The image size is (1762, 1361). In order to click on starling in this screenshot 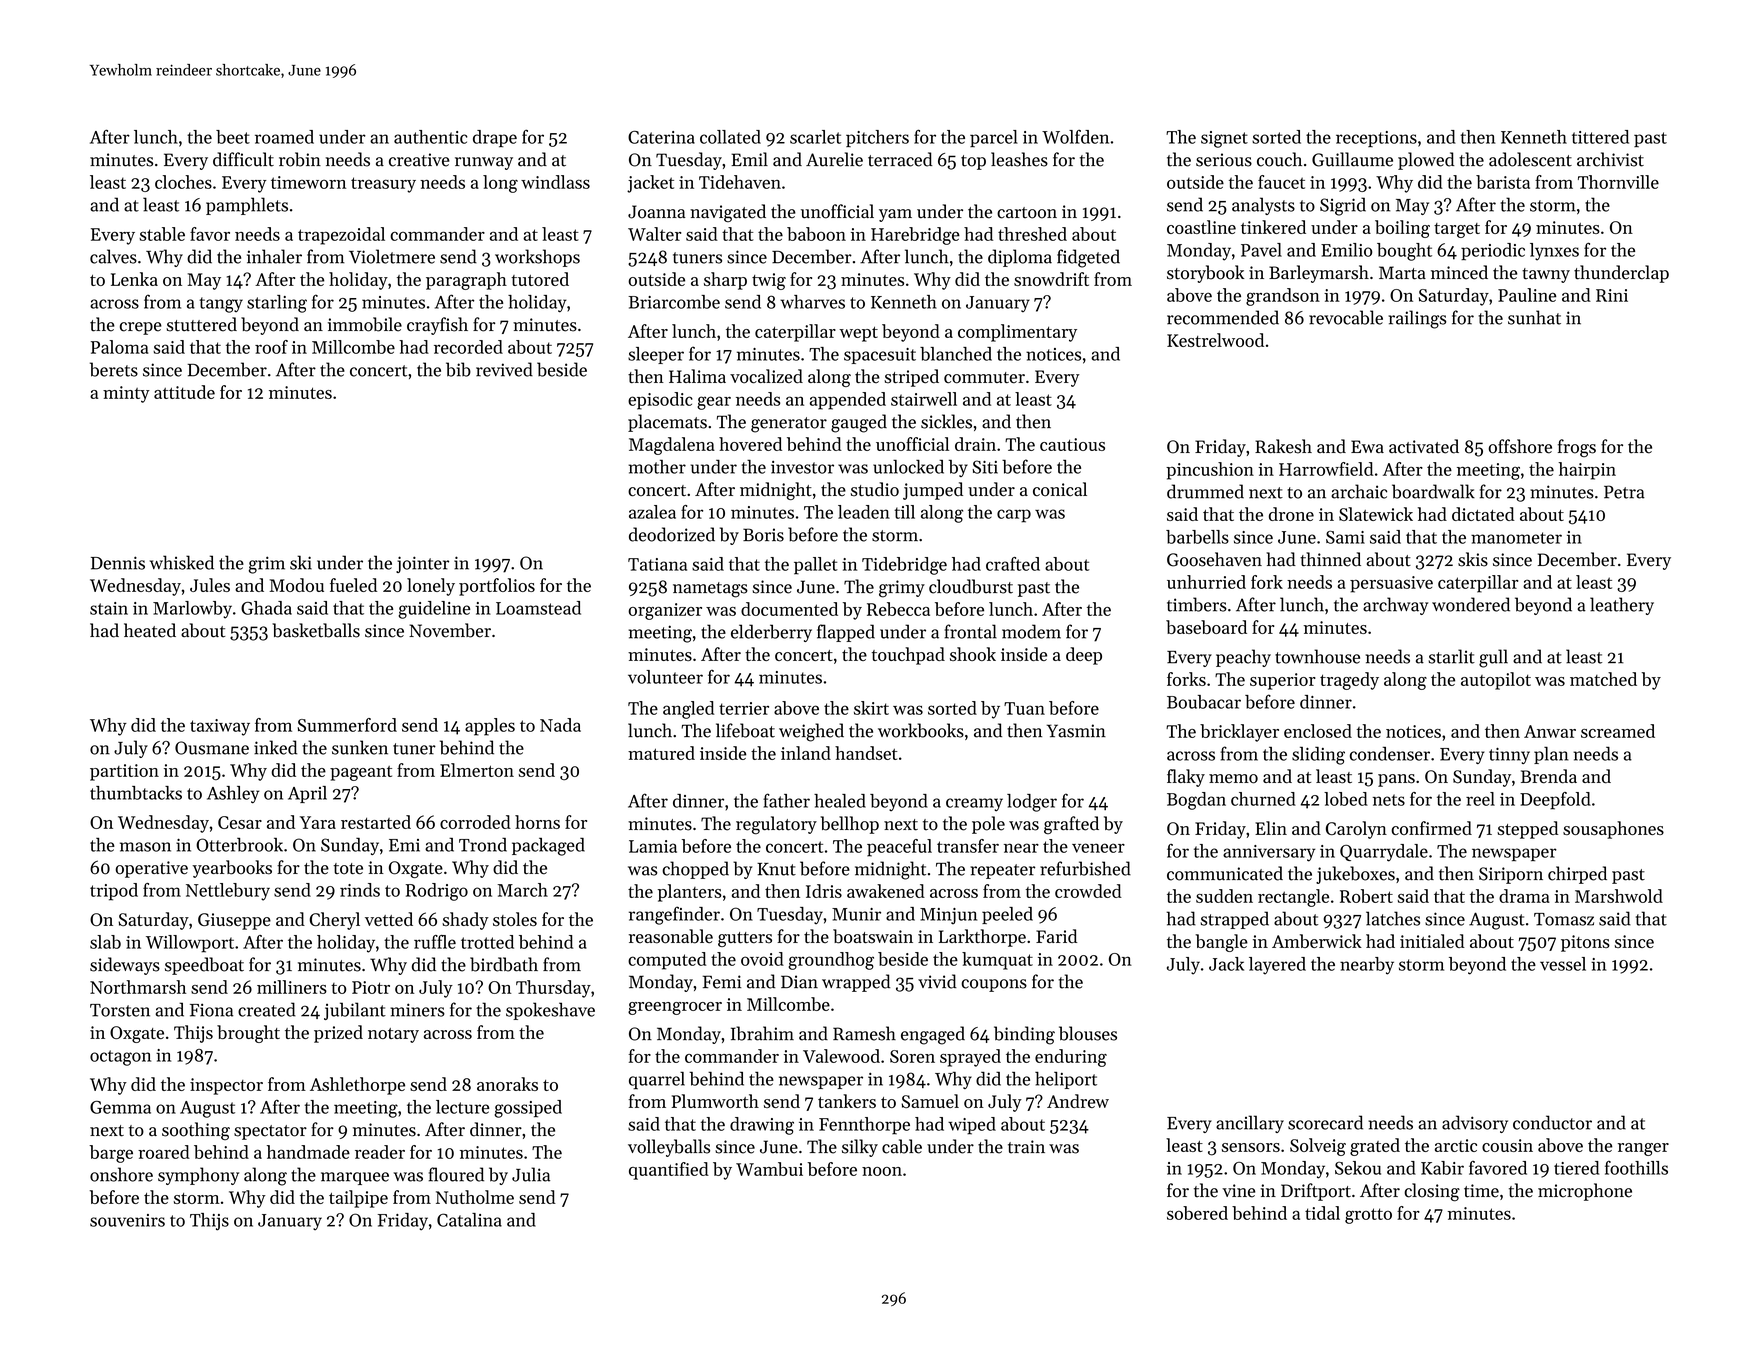, I will do `click(277, 304)`.
